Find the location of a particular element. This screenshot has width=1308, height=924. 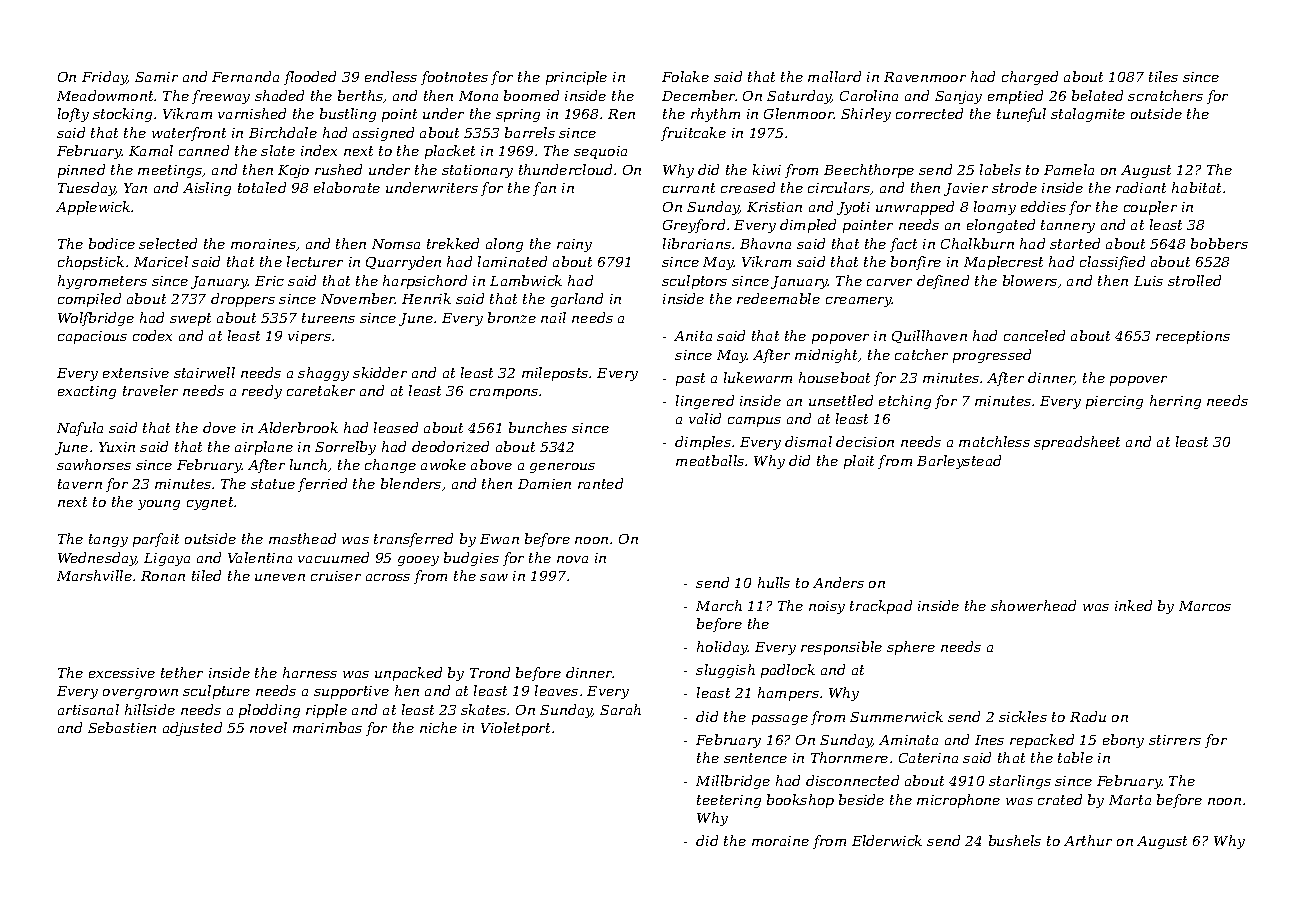

receptions is located at coordinates (1193, 337).
